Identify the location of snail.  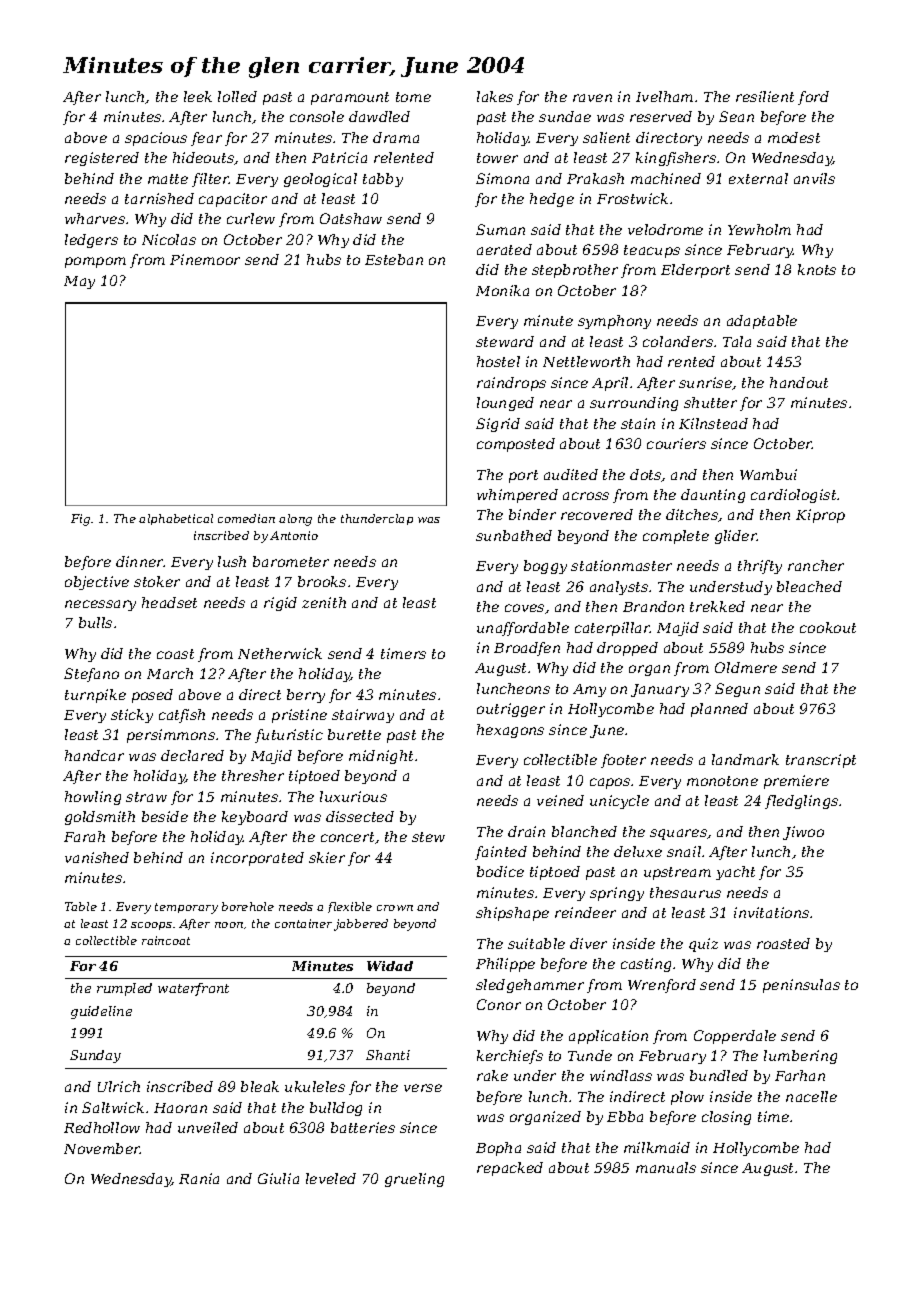
(684, 851).
